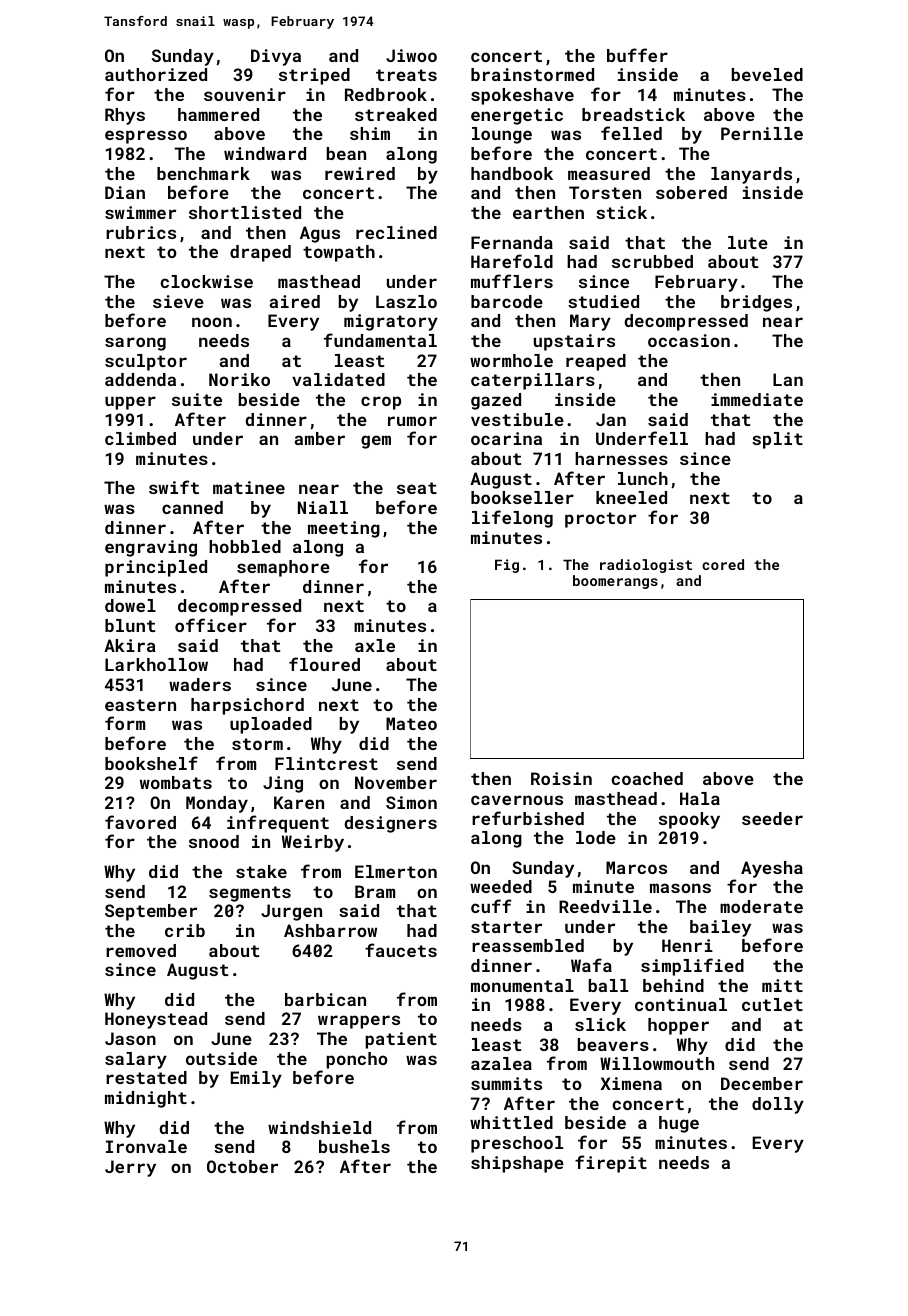 This screenshot has height=1316, width=908. Describe the element at coordinates (691, 192) in the screenshot. I see `sobered` at that location.
